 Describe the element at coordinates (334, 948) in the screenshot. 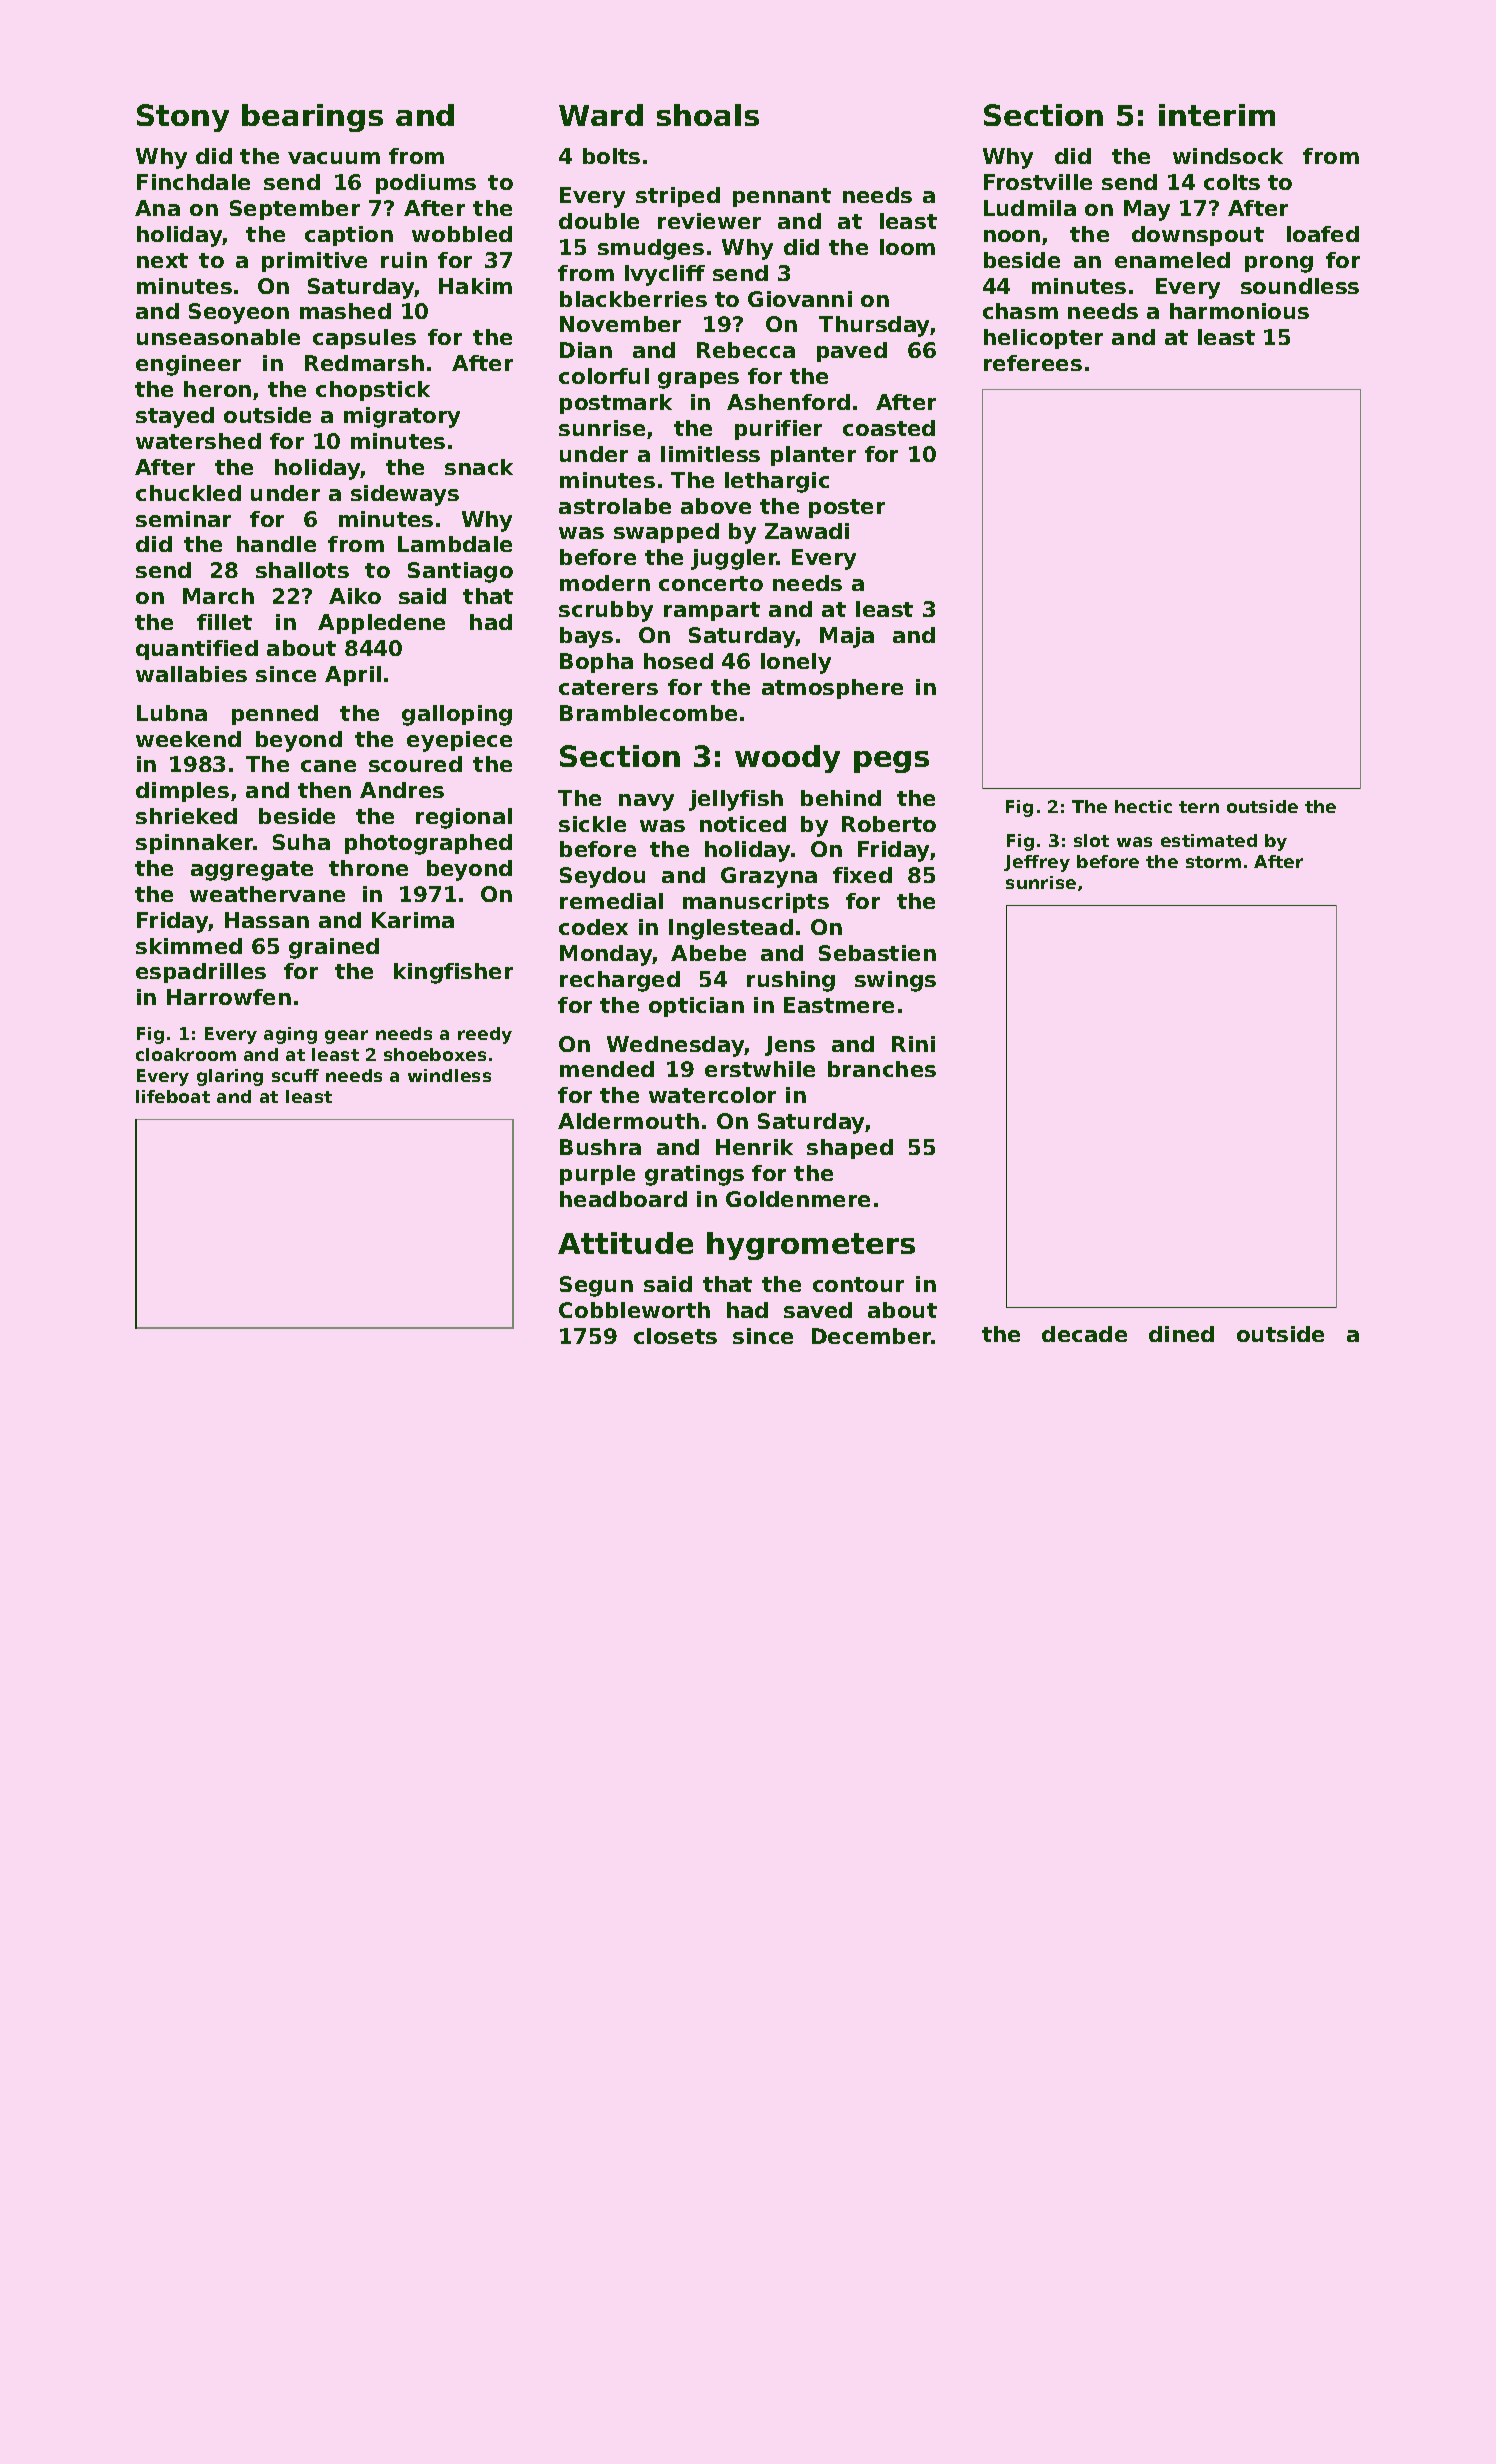

I see `grained` at that location.
